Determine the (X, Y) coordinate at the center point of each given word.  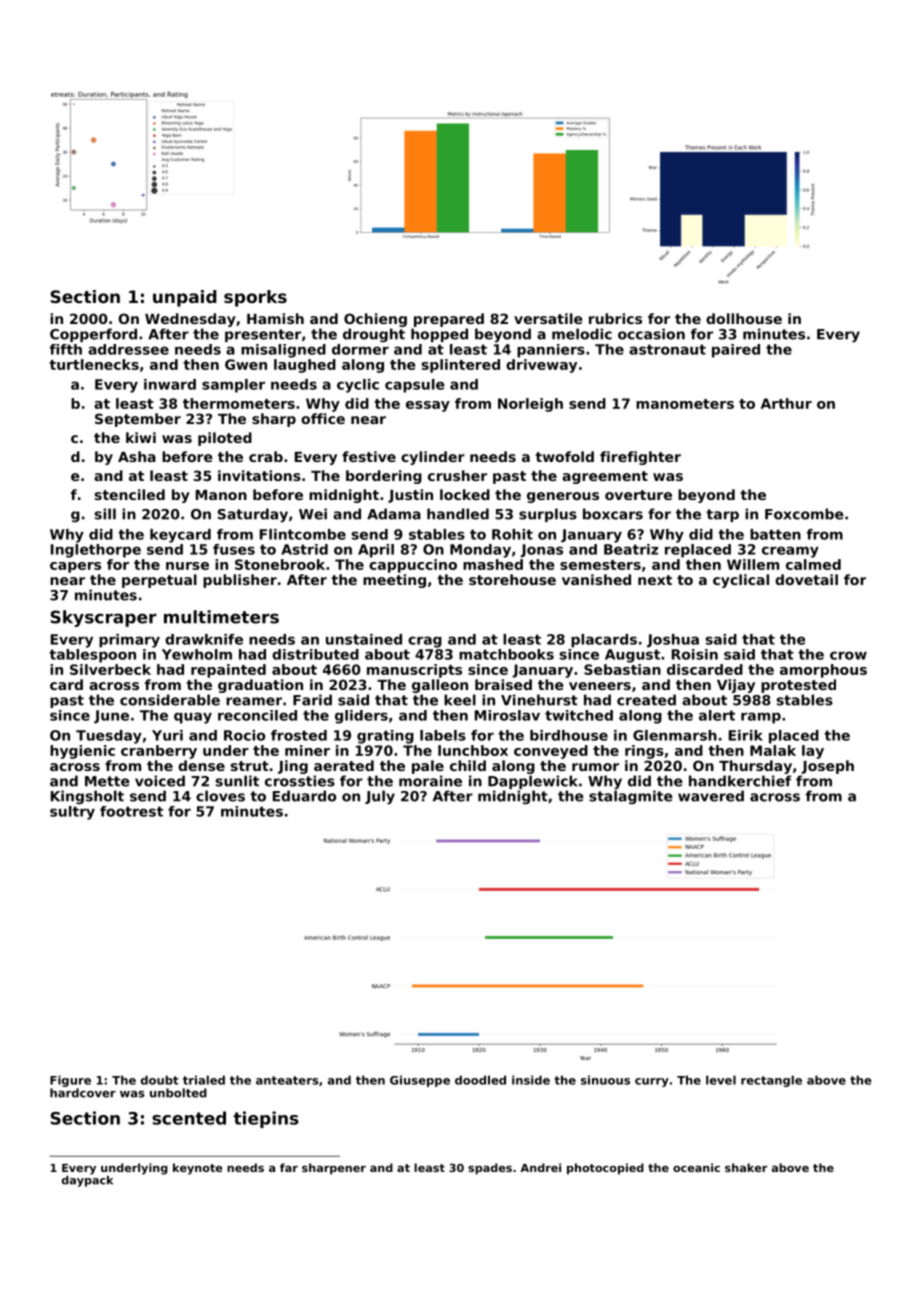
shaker (746, 1167)
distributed (315, 654)
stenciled (130, 494)
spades (490, 1169)
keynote (197, 1169)
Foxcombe (804, 514)
